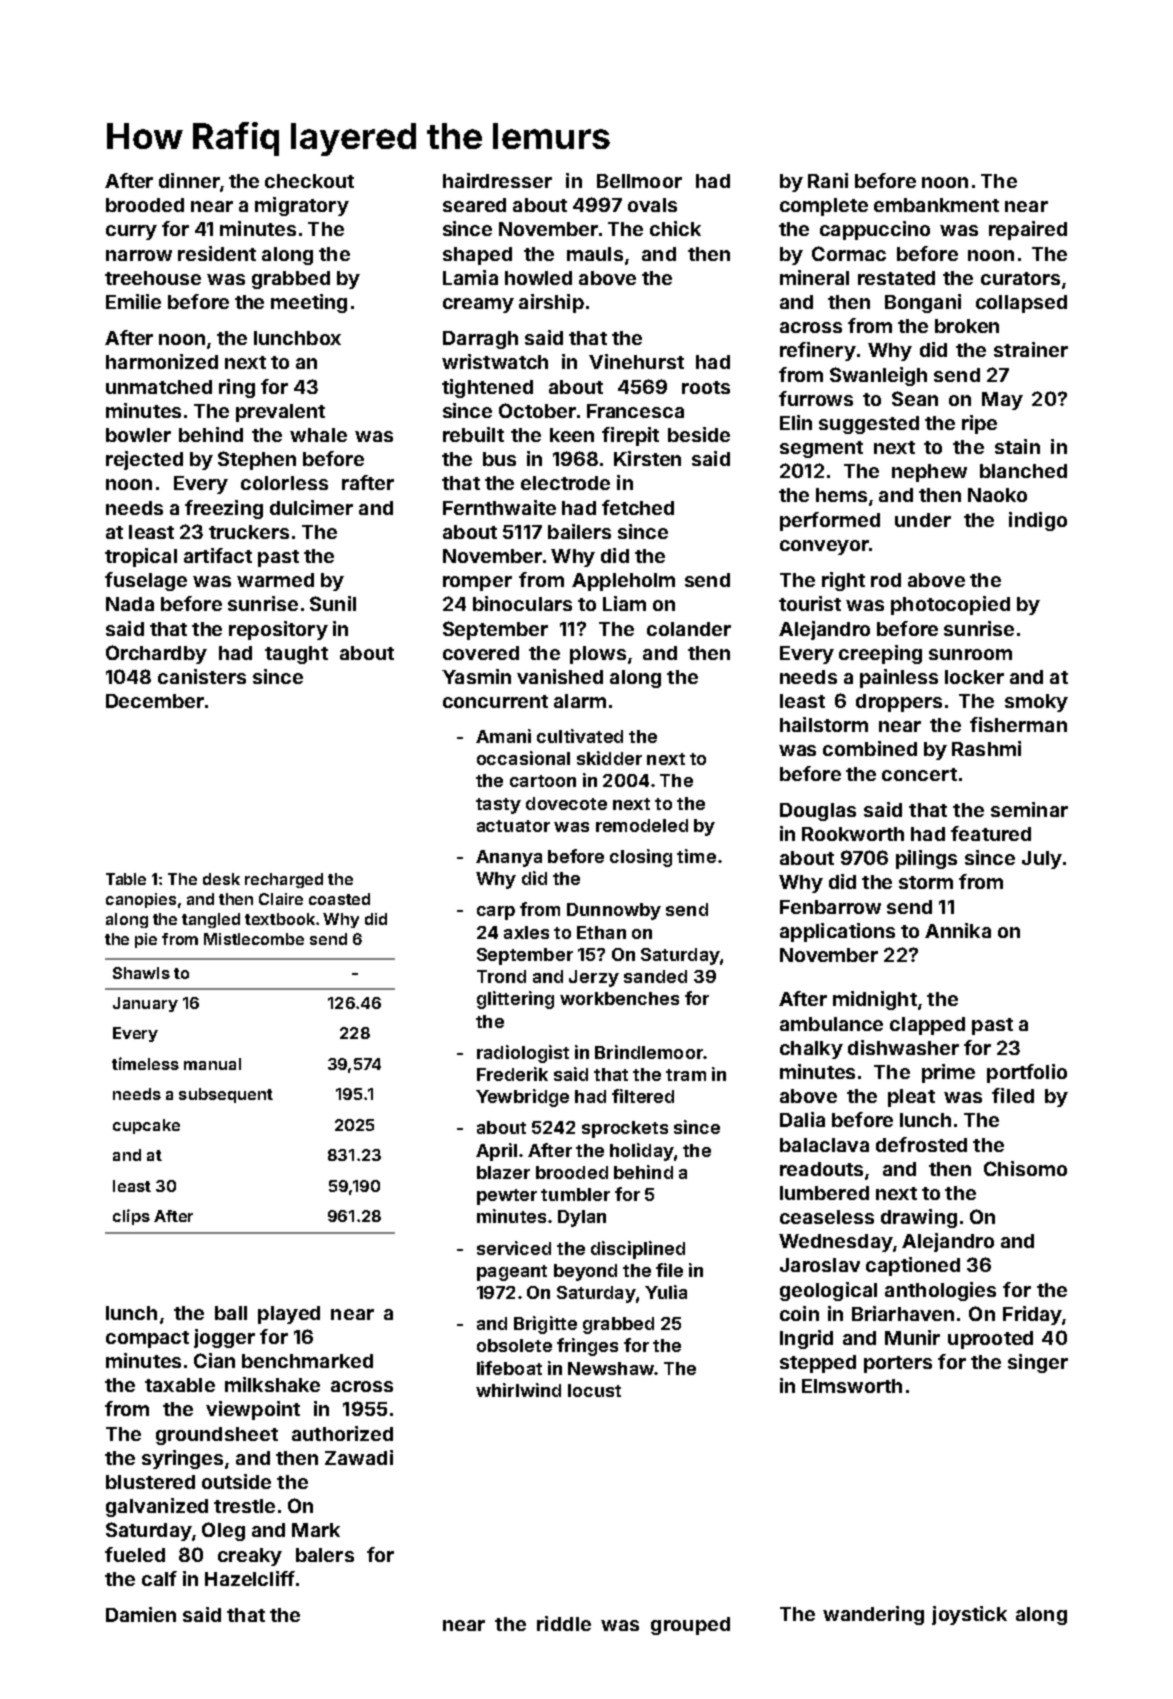 The image size is (1173, 1699). Describe the element at coordinates (1038, 521) in the page. I see `indigo` at that location.
